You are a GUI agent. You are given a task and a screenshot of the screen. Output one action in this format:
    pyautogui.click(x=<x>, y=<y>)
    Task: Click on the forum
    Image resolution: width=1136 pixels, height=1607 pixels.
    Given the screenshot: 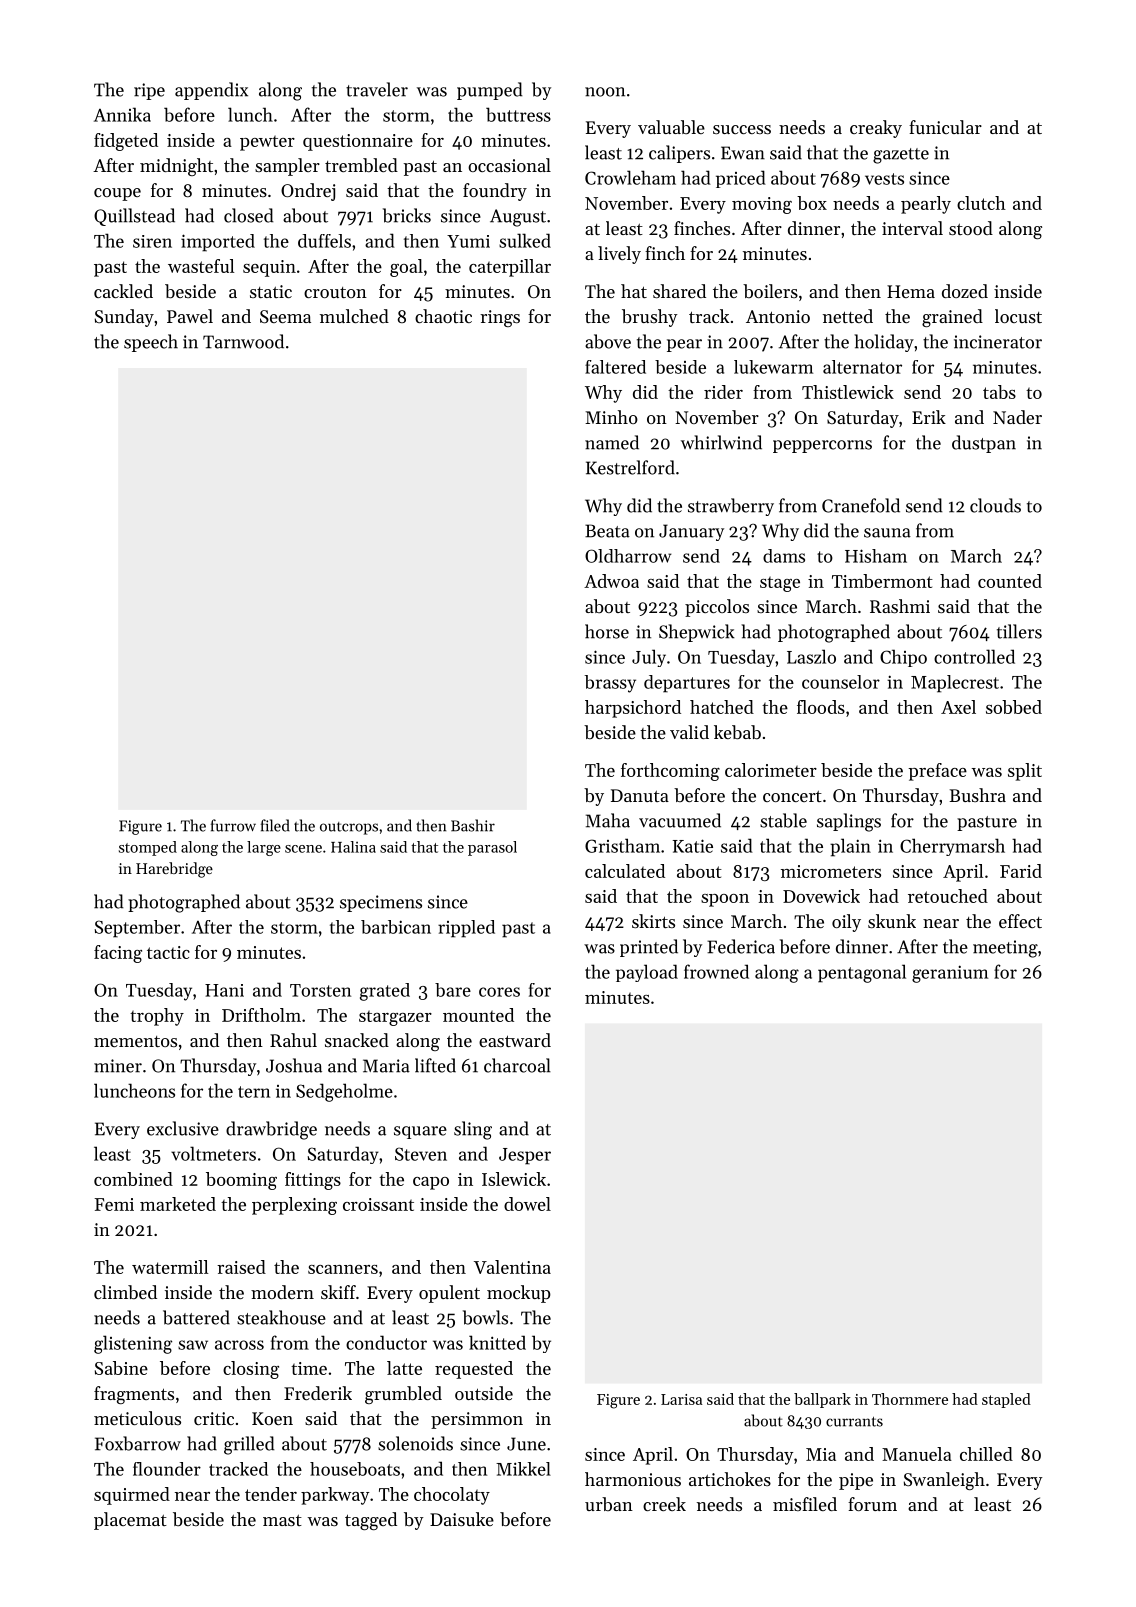 What is the action you would take?
    pyautogui.click(x=872, y=1504)
